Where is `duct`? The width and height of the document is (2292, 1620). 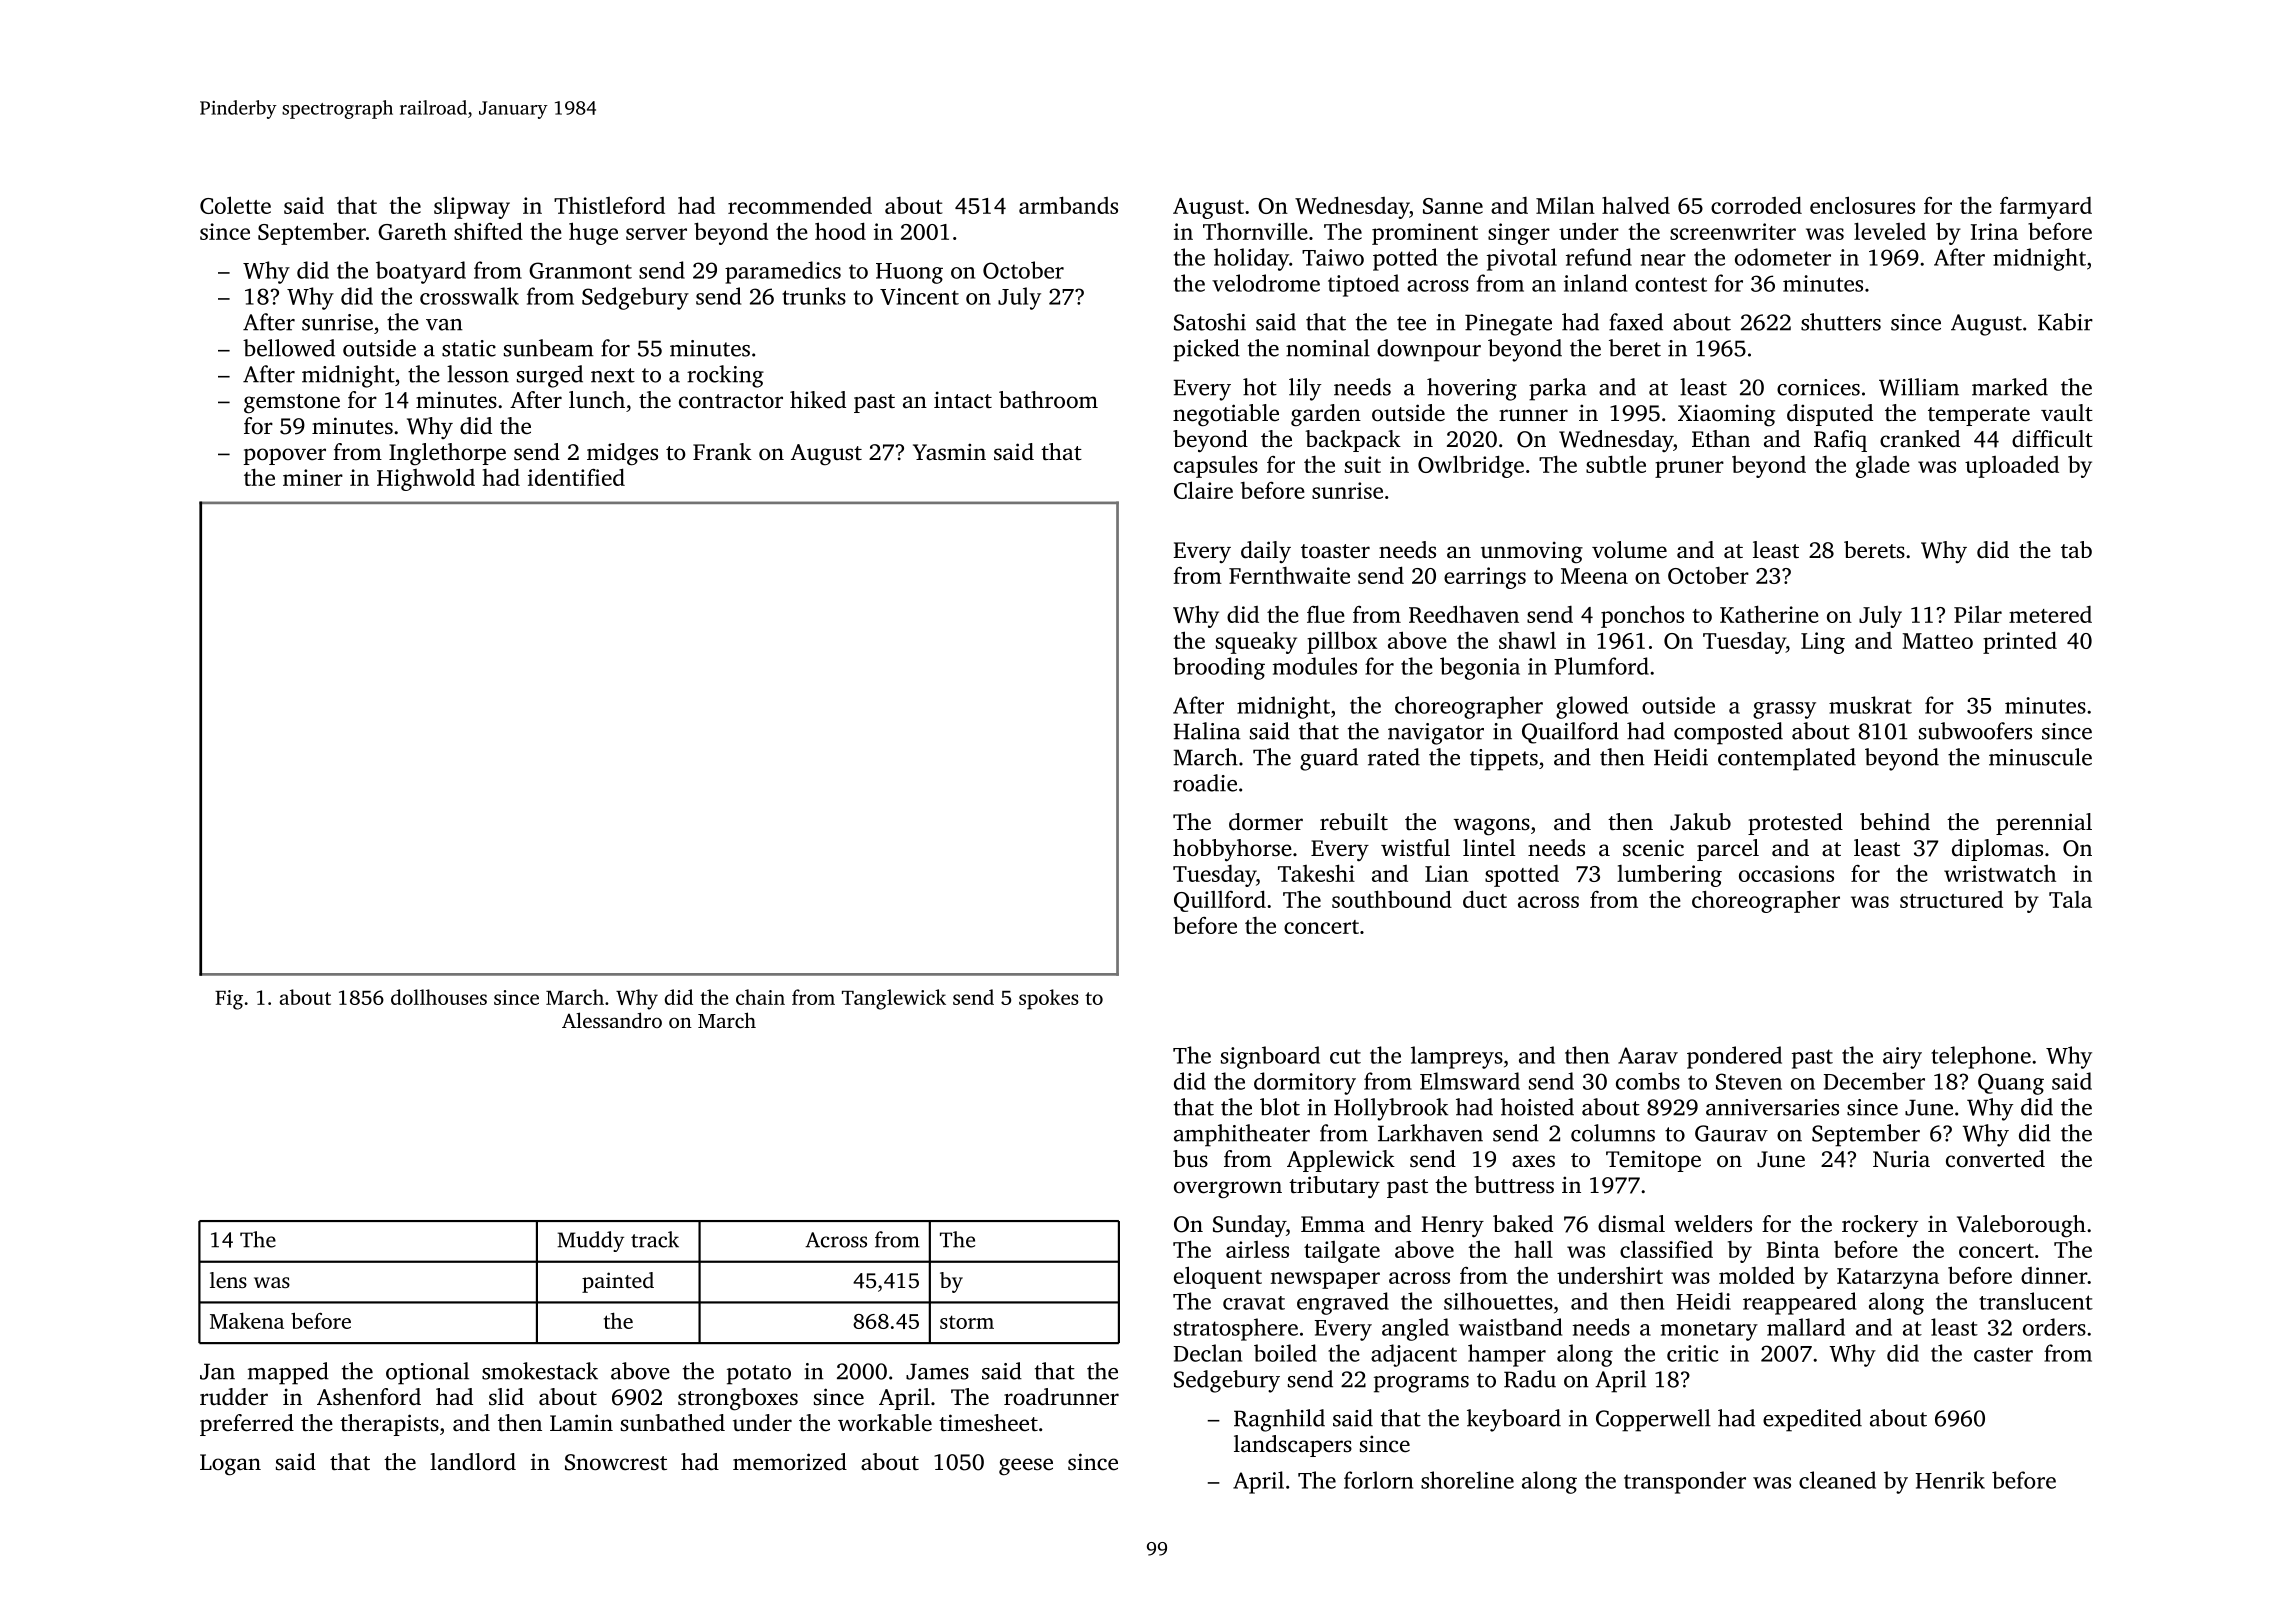
duct is located at coordinates (1485, 899).
